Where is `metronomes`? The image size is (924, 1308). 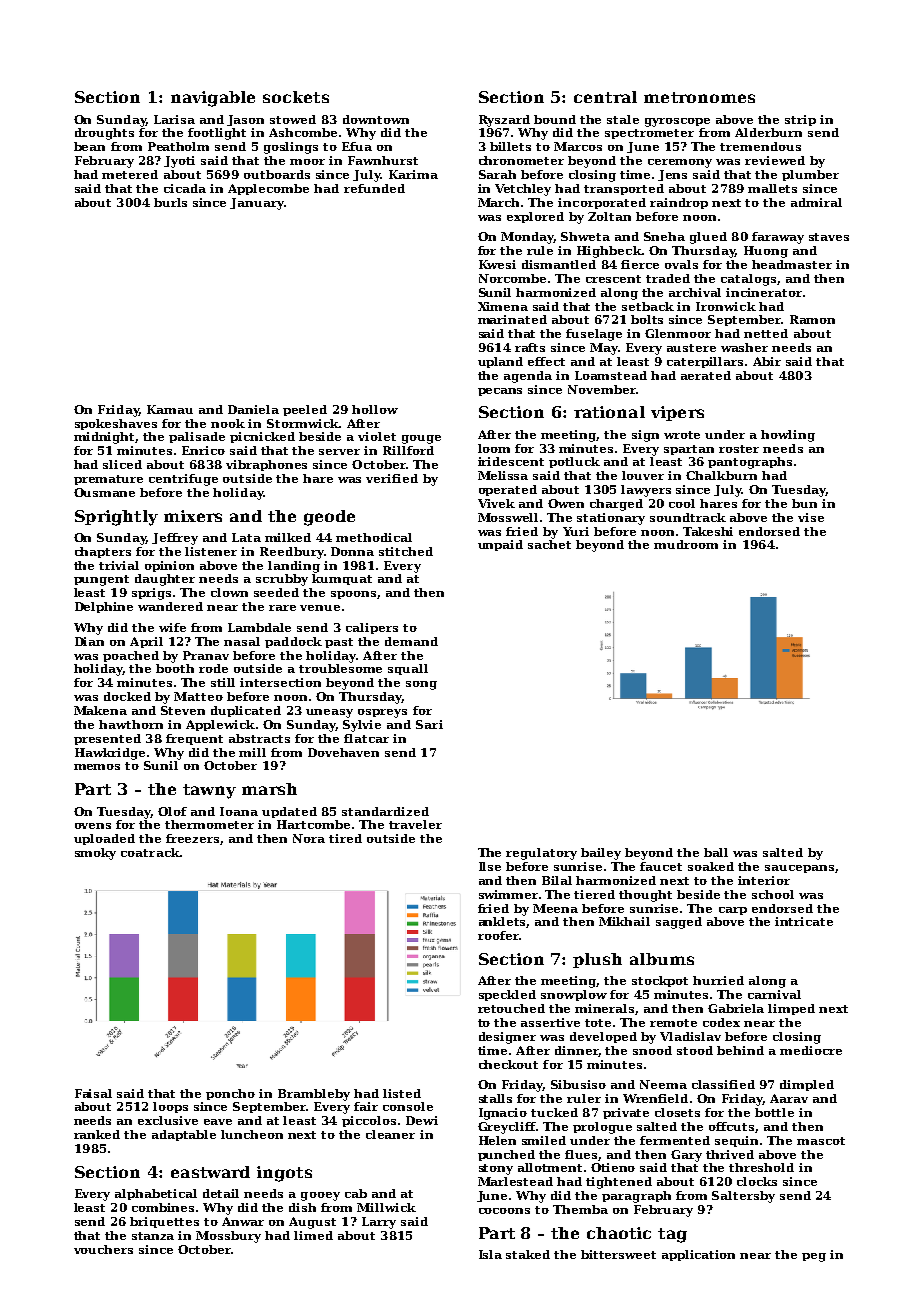
metronomes is located at coordinates (699, 97).
